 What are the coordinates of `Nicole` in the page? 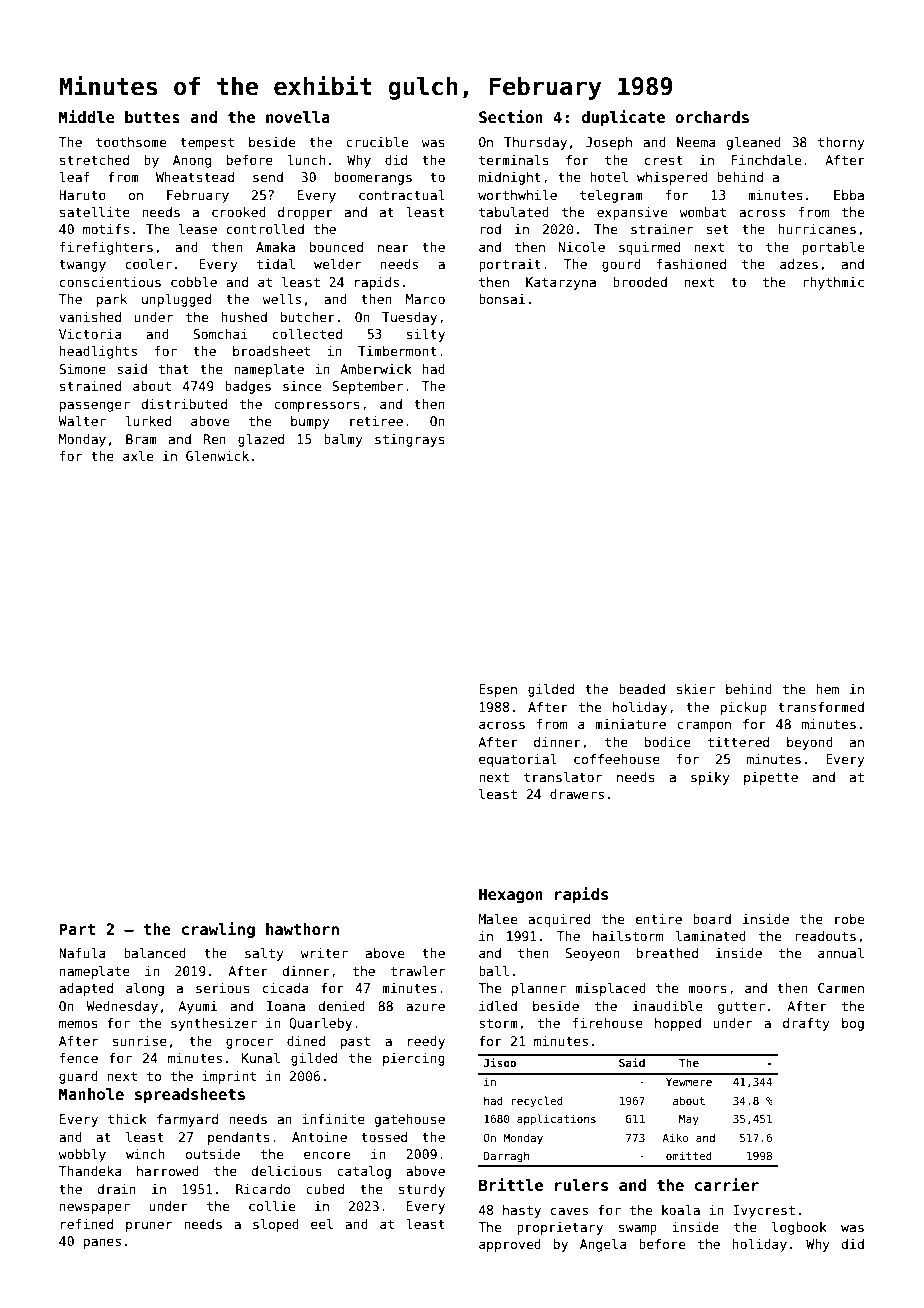 It's located at (582, 247).
